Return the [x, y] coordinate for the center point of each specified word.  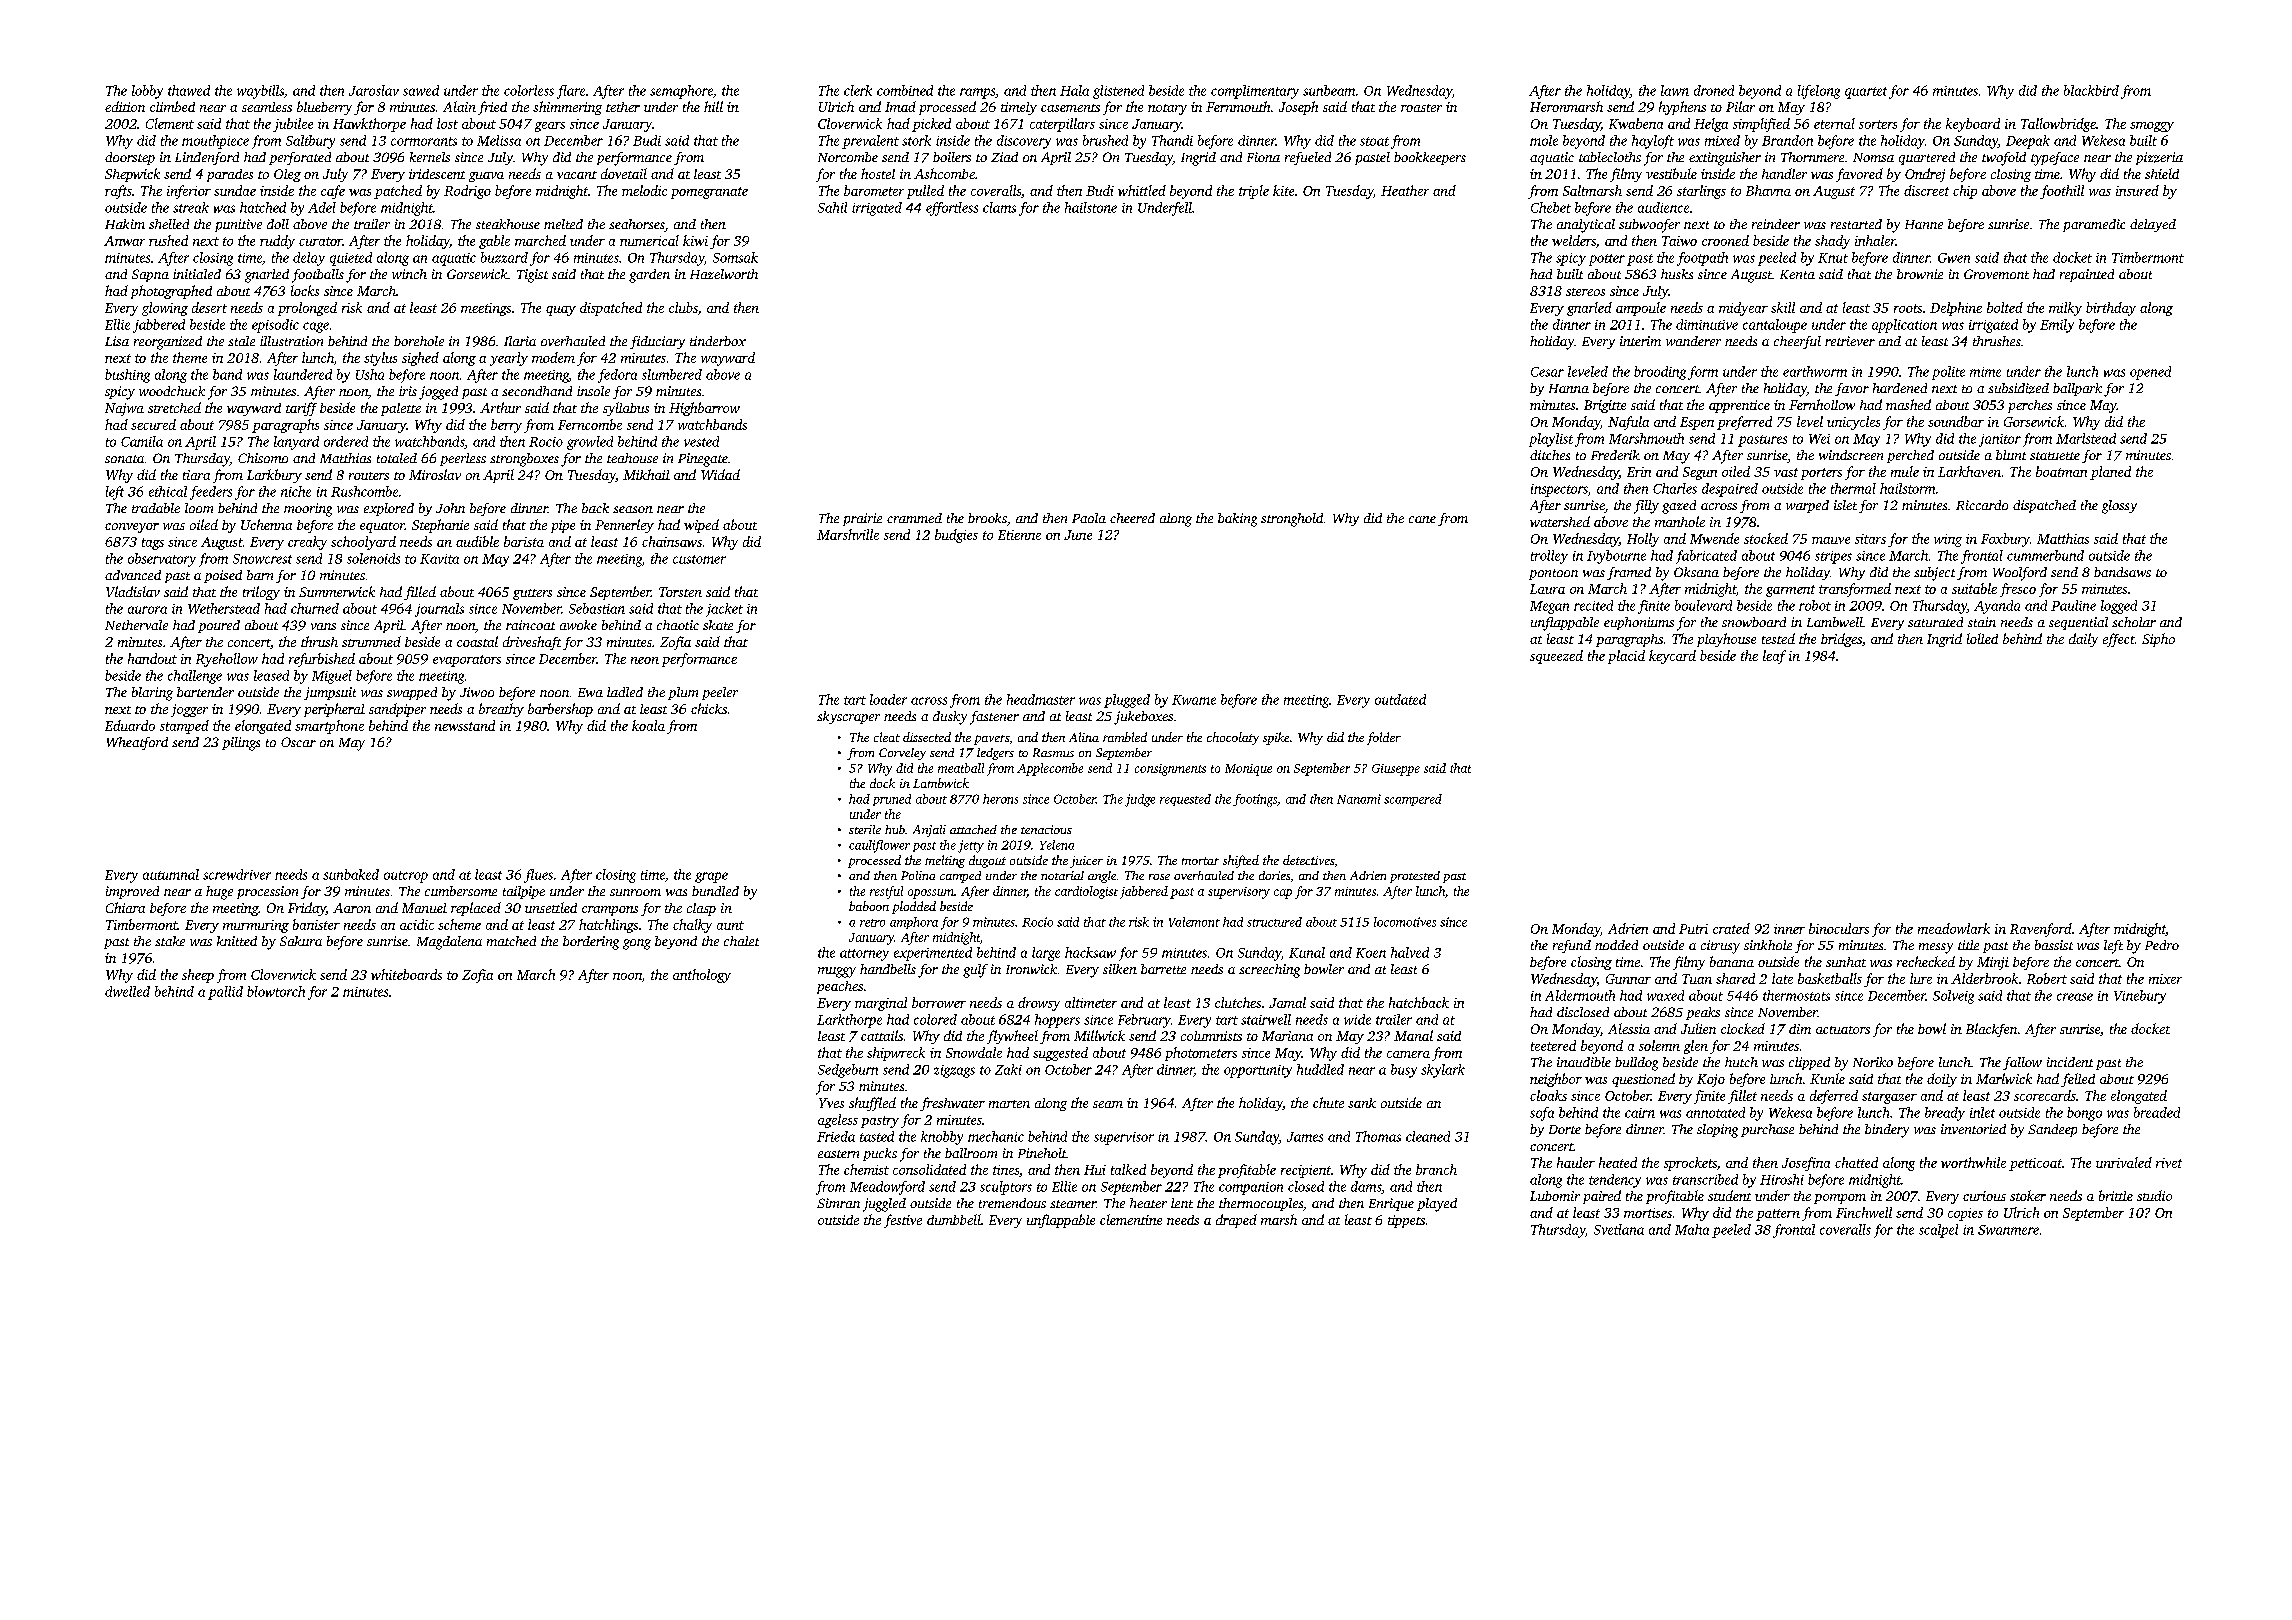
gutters [532, 594]
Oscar [298, 742]
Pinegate [703, 460]
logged [2119, 607]
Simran [838, 1203]
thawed [189, 90]
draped [1236, 1221]
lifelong [1819, 92]
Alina [1084, 737]
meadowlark [1954, 928]
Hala [1074, 90]
